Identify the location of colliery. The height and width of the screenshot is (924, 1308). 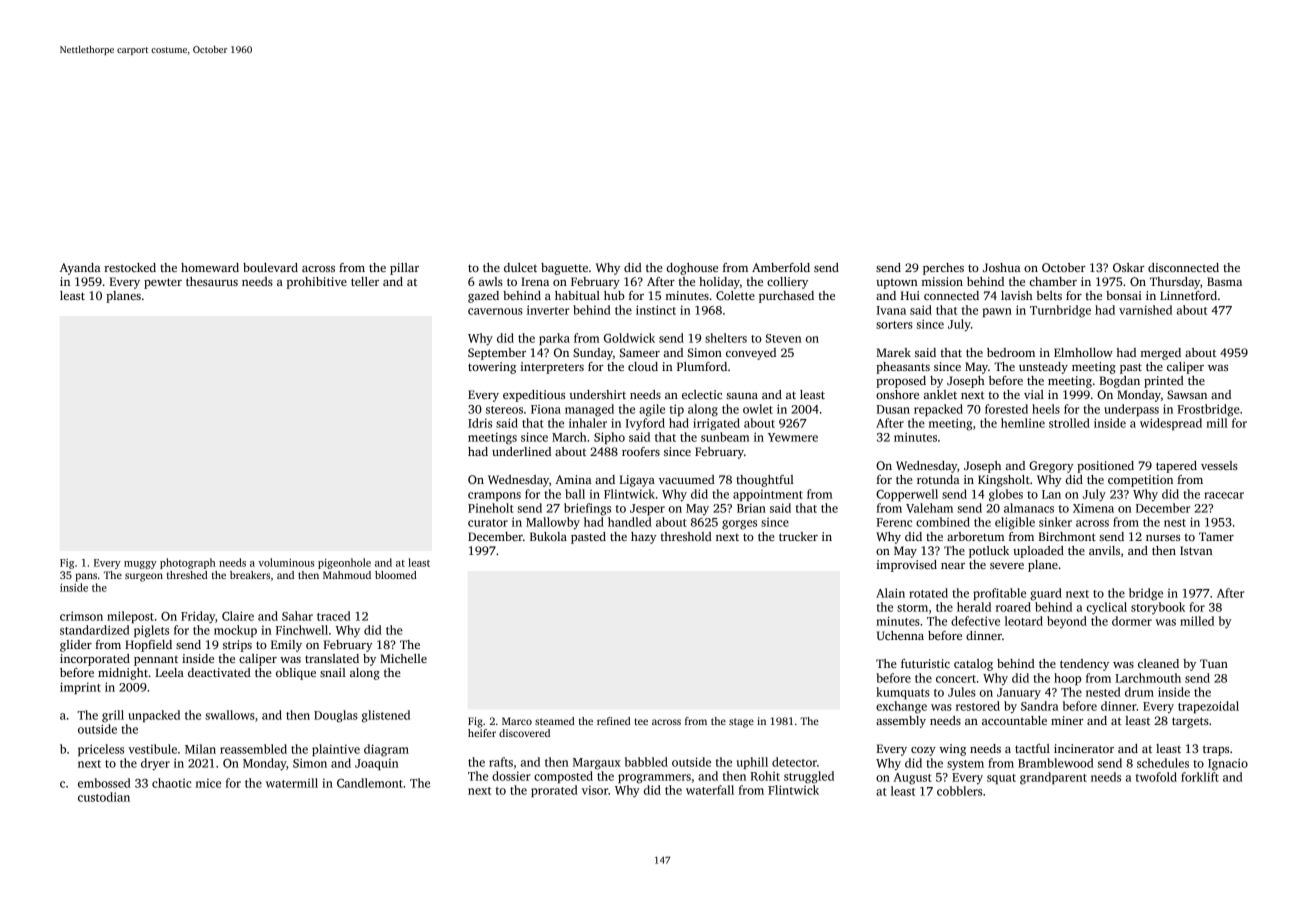
(787, 283).
